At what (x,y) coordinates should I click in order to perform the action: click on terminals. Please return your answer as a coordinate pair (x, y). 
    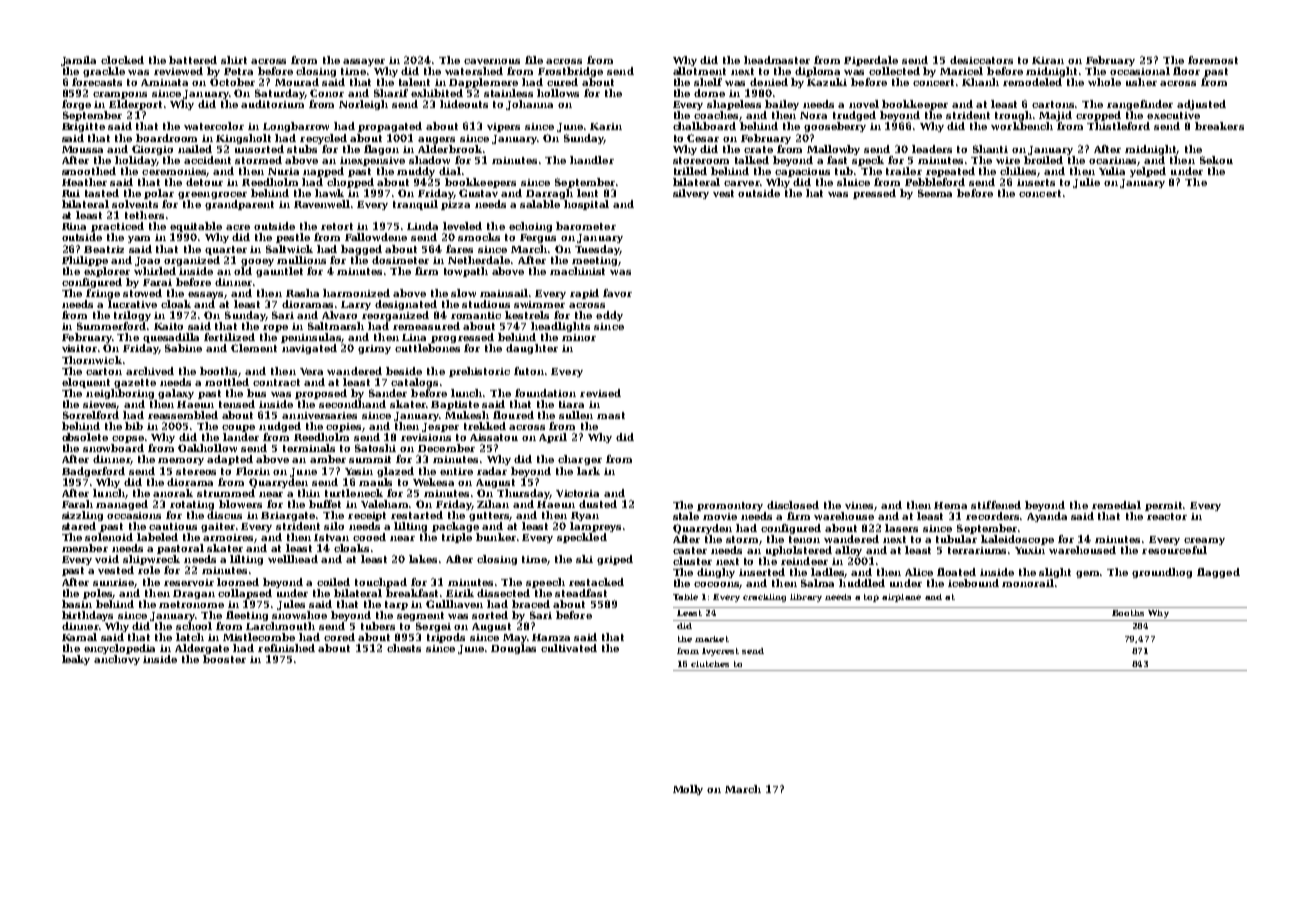
    Looking at the image, I should click on (309, 448).
